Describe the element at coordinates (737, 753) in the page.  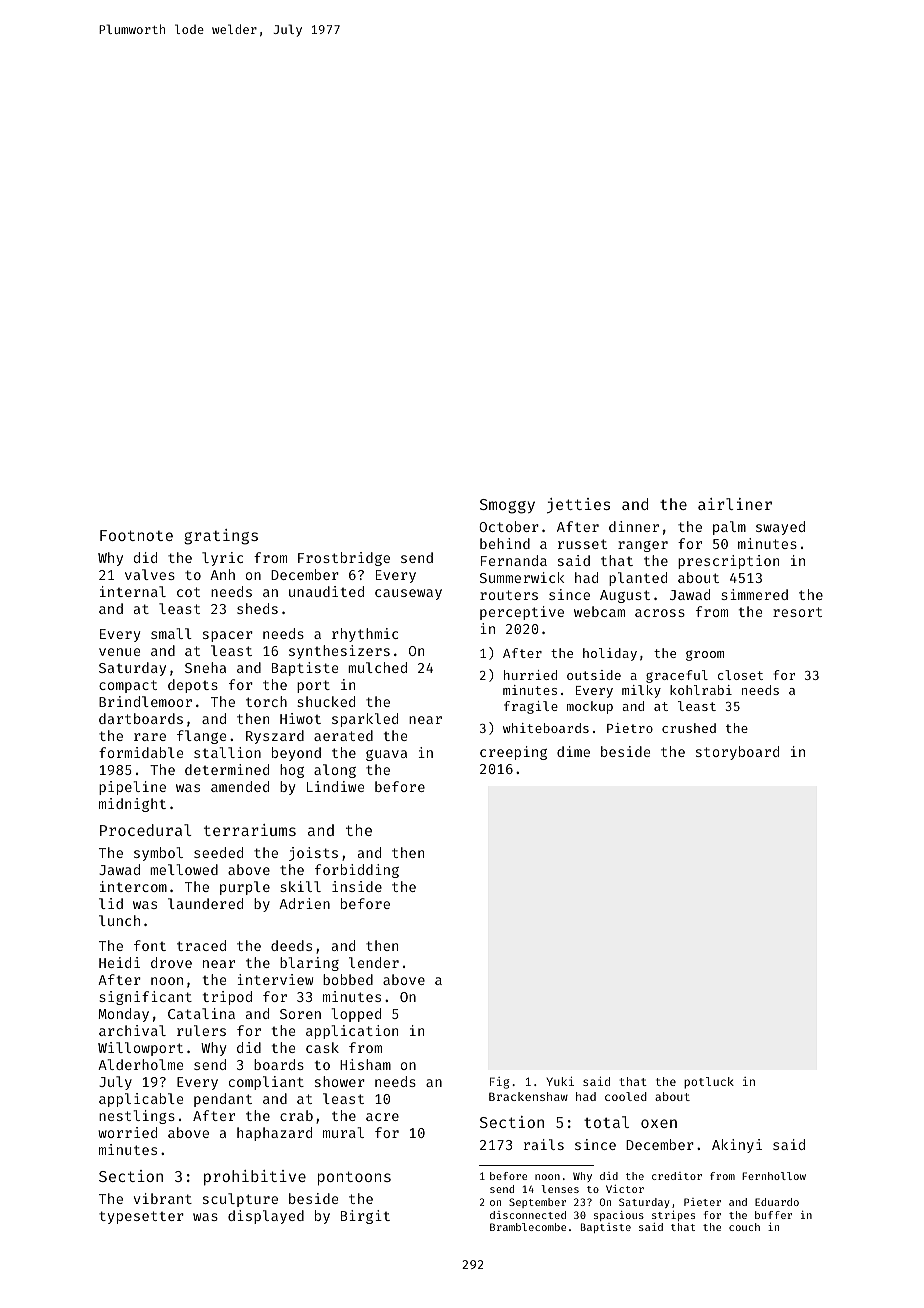
I see `storyboard` at that location.
